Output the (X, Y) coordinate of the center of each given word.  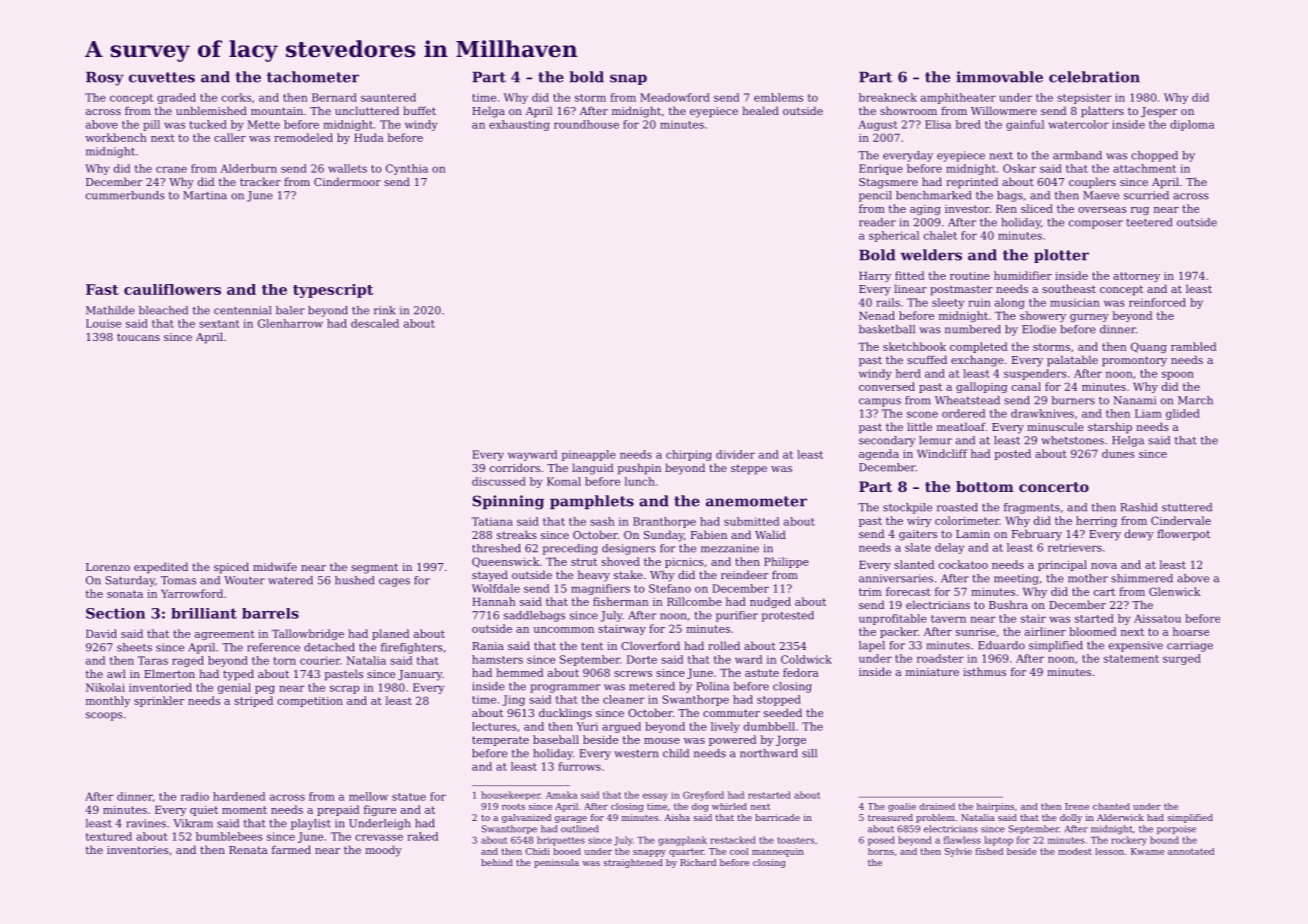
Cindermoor (347, 181)
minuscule (1055, 426)
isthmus (984, 671)
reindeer (744, 574)
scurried (1146, 195)
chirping (689, 455)
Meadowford (675, 97)
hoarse (1191, 631)
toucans (138, 337)
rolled (724, 645)
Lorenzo (108, 567)
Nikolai (105, 687)
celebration (1094, 77)
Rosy (105, 79)
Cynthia (407, 169)
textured (109, 836)
